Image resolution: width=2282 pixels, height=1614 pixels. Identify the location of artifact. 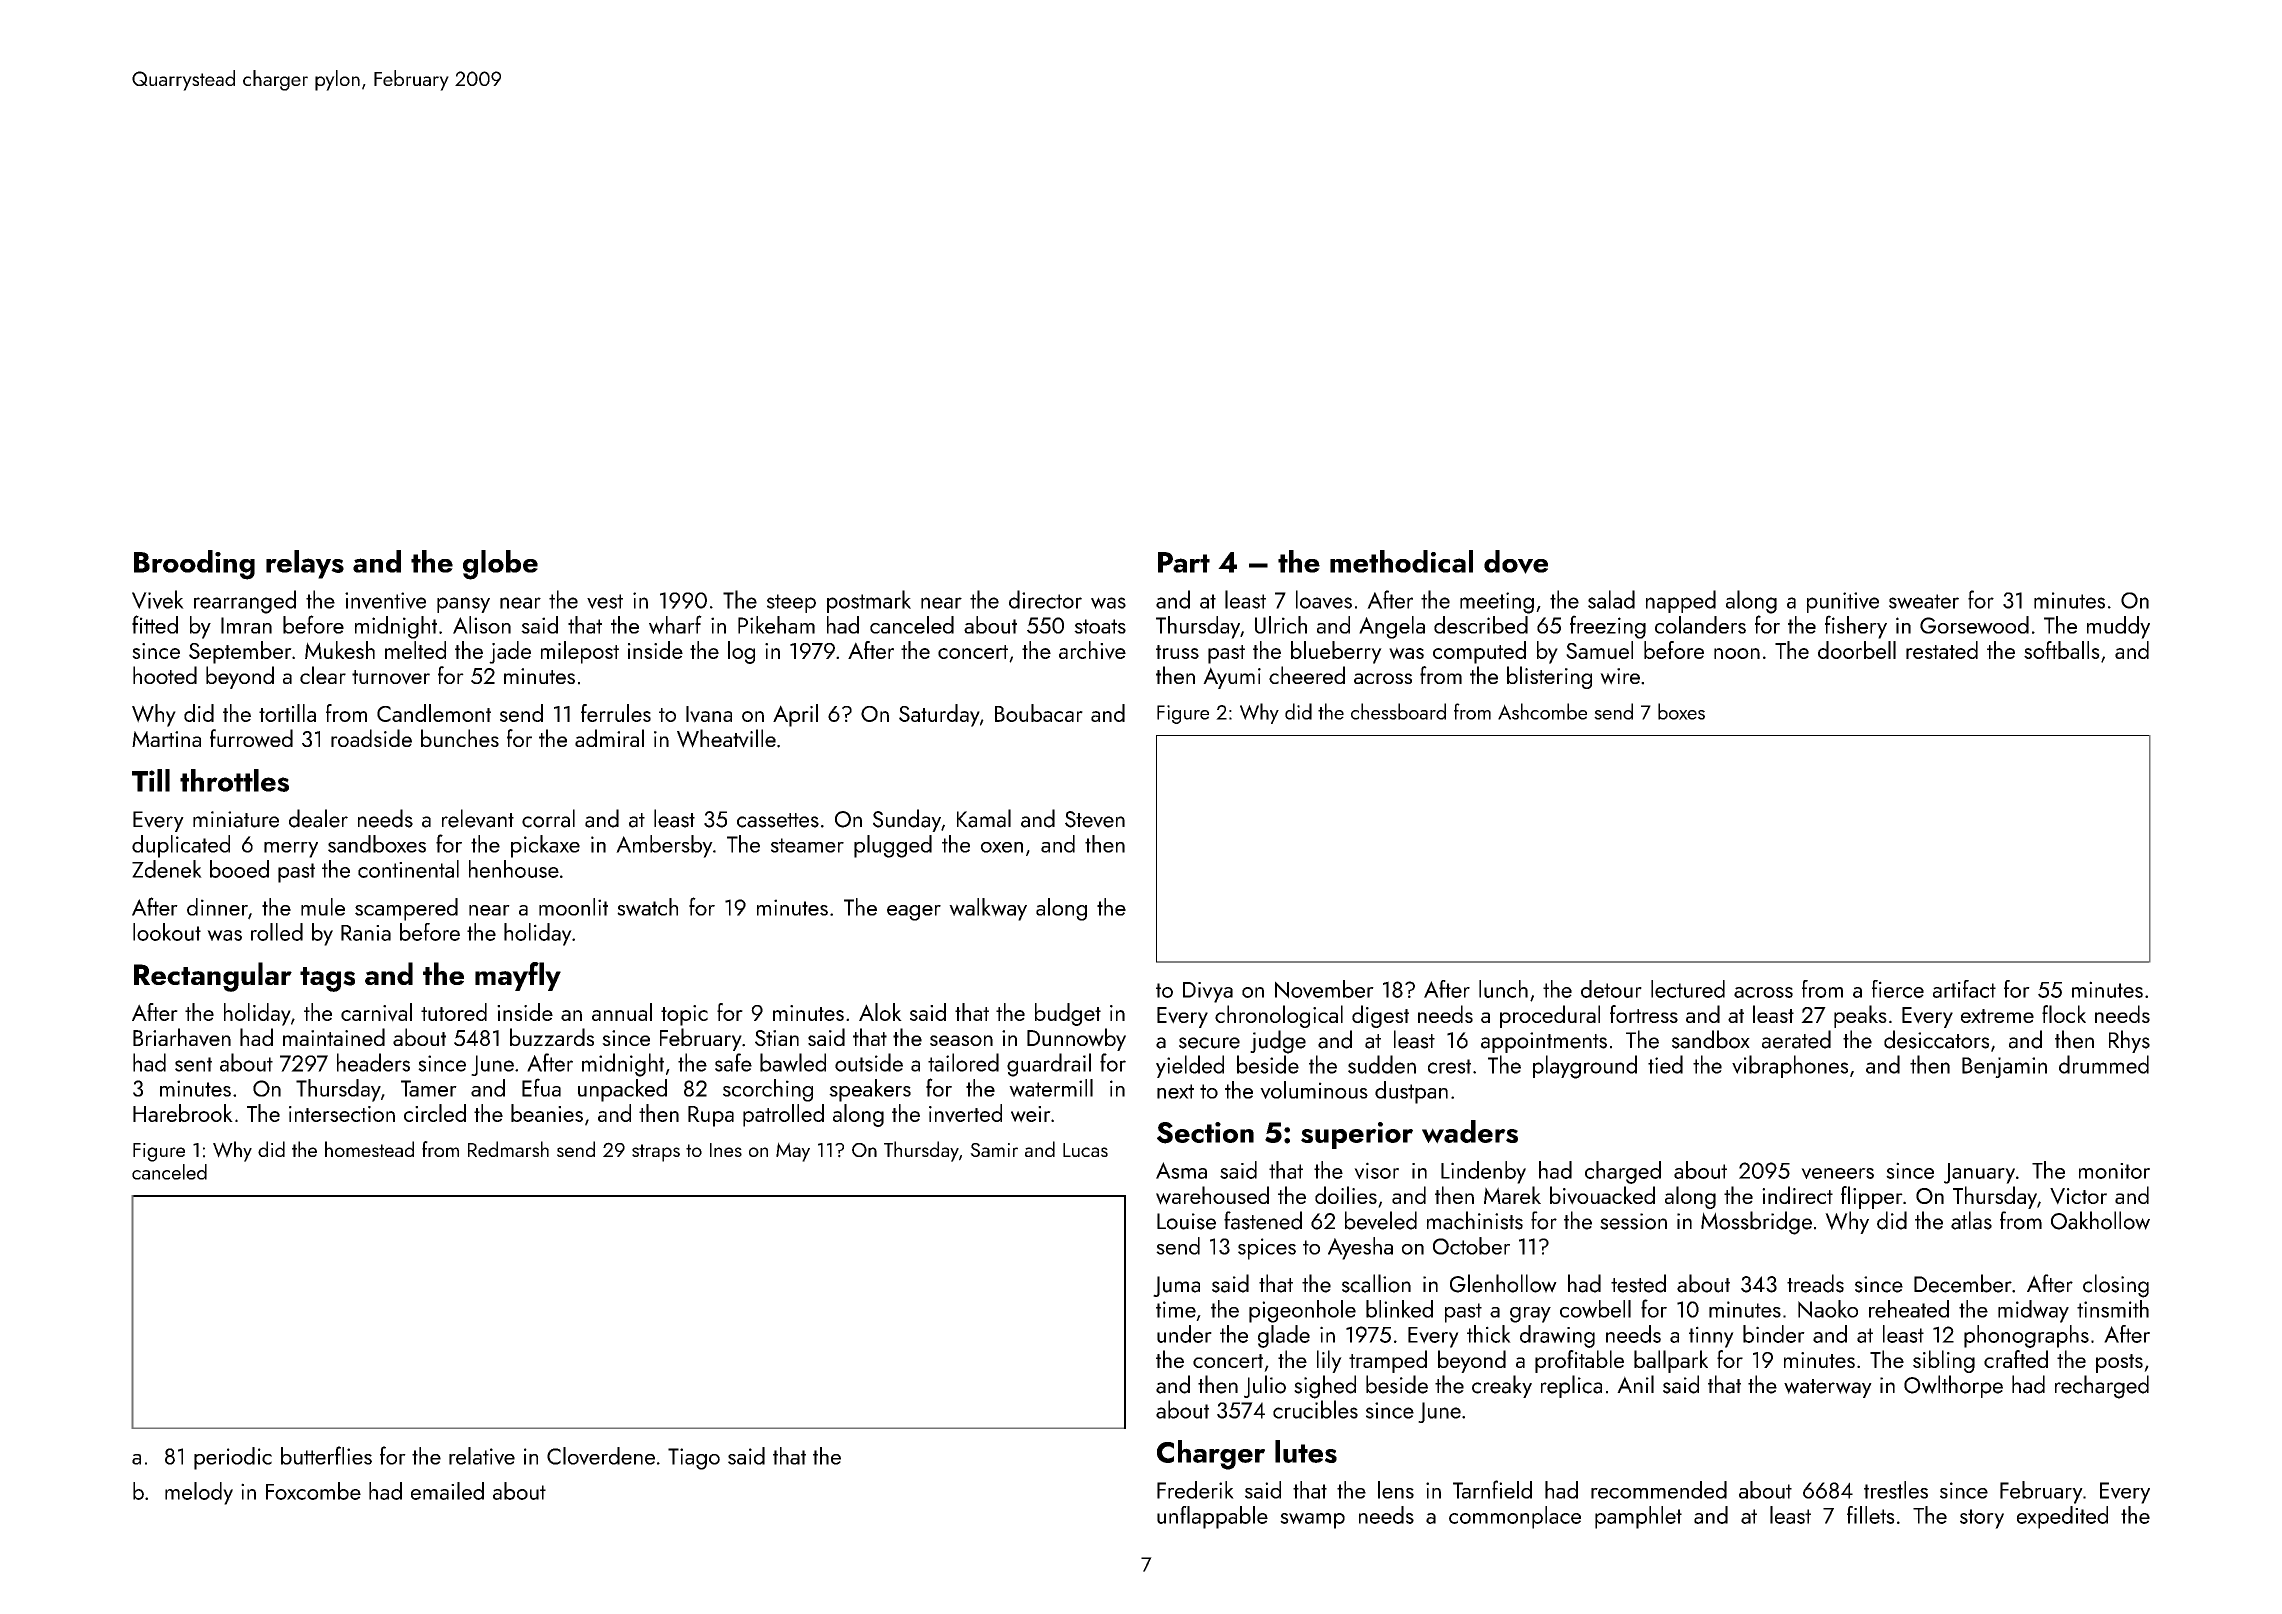
(1964, 989).
